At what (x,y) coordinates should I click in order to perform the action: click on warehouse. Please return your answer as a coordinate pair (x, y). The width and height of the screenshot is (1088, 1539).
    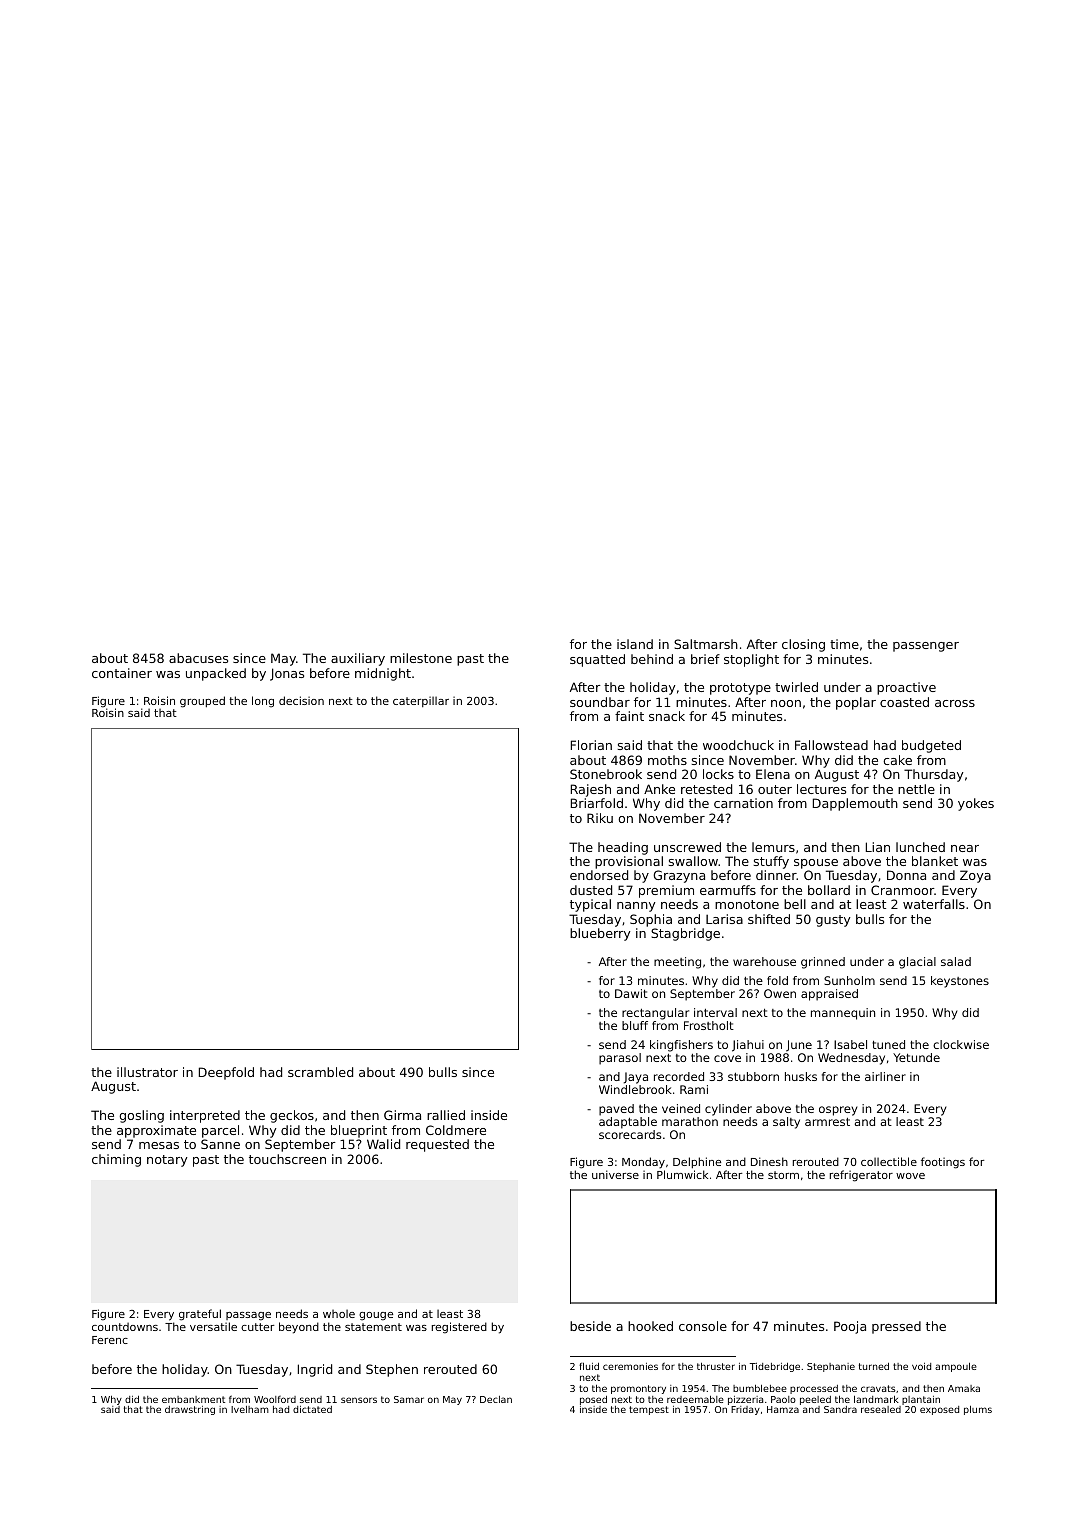
    Looking at the image, I should click on (764, 961).
